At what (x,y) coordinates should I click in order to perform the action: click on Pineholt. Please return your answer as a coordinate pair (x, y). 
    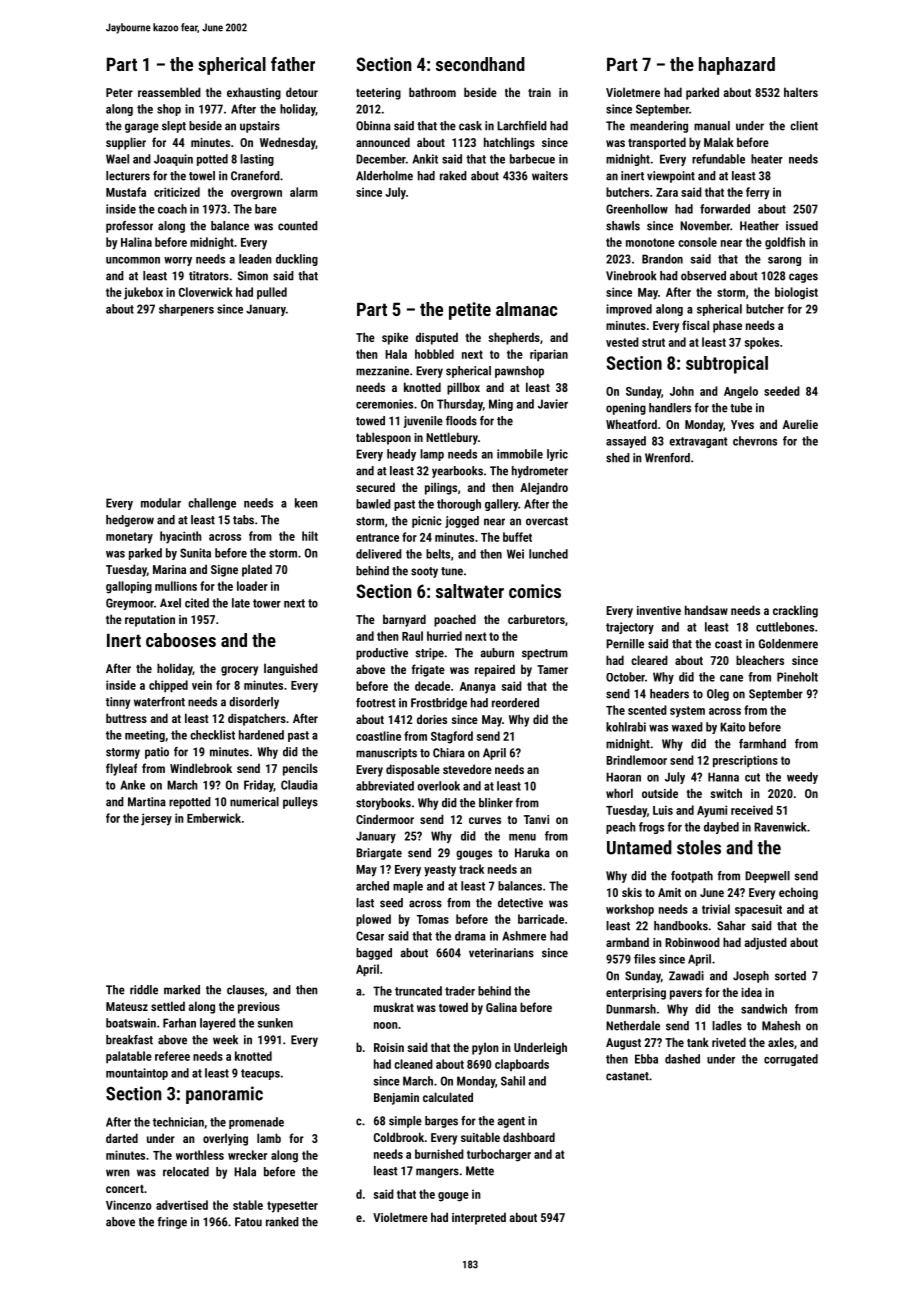
    Looking at the image, I should click on (797, 677).
